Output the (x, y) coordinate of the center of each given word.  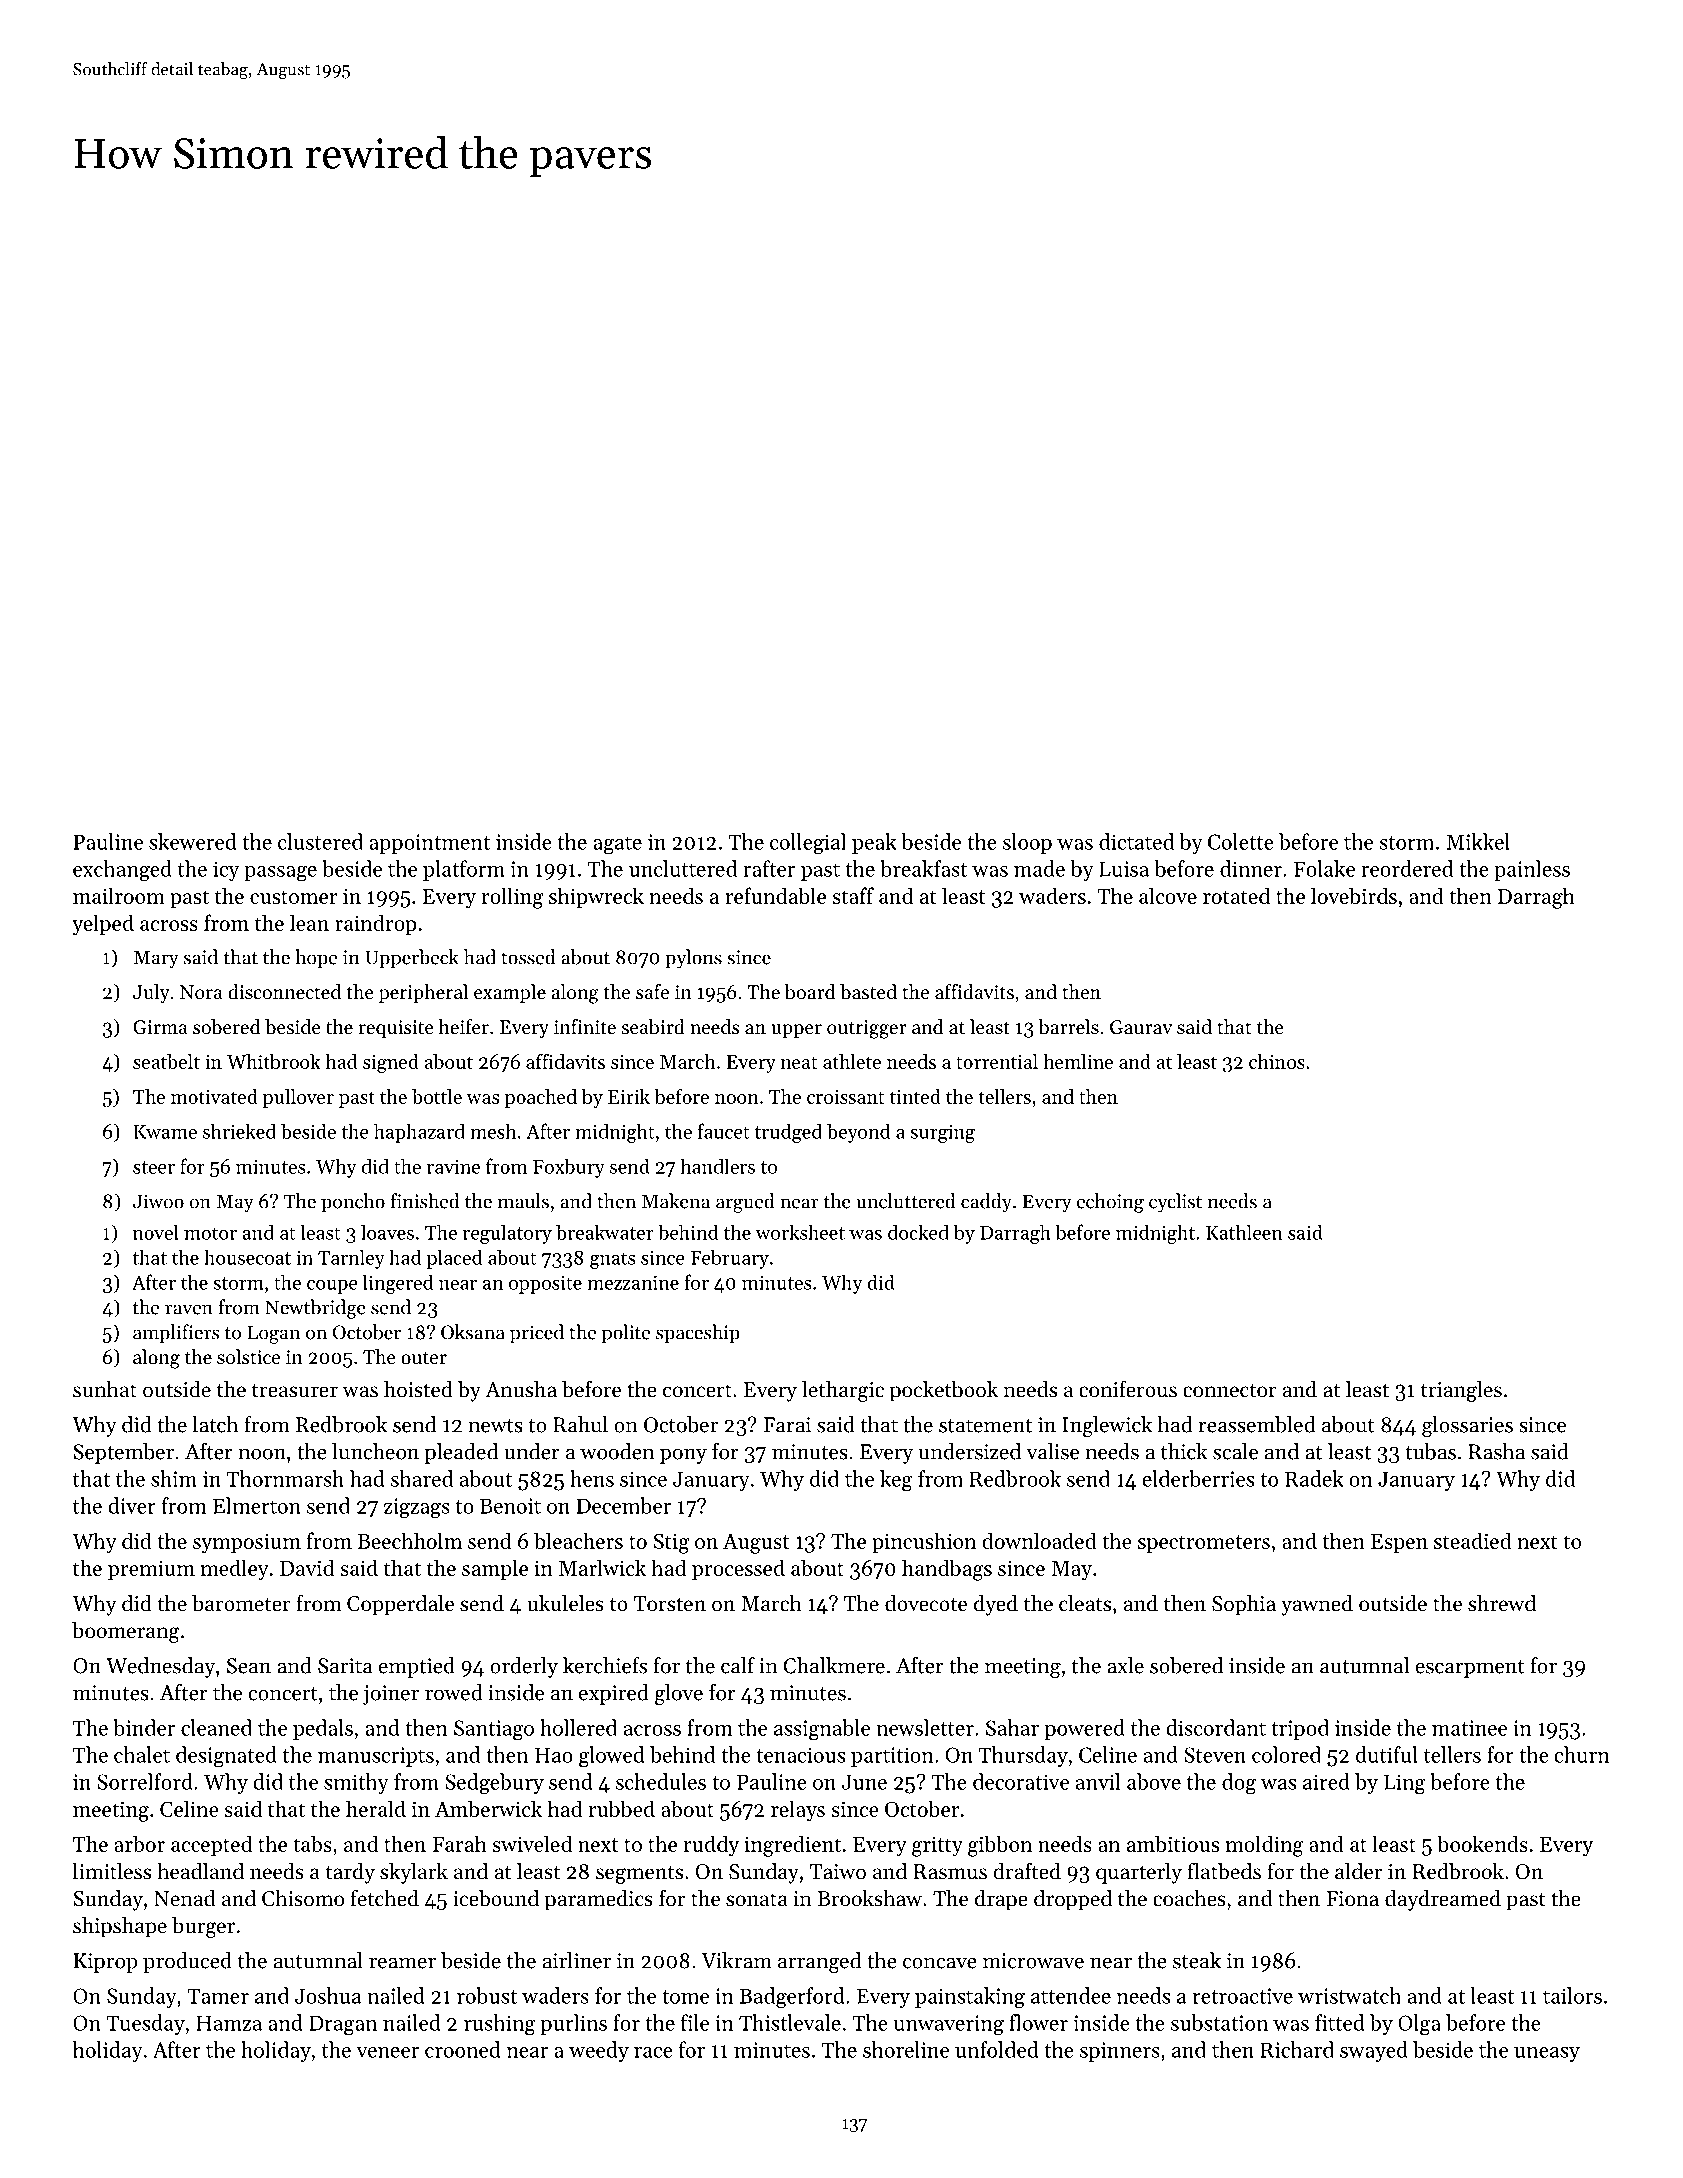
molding (1265, 1846)
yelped (103, 925)
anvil (1098, 1781)
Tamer (218, 1996)
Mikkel (1478, 841)
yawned (1317, 1605)
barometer (241, 1603)
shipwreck (596, 897)
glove (679, 1694)
